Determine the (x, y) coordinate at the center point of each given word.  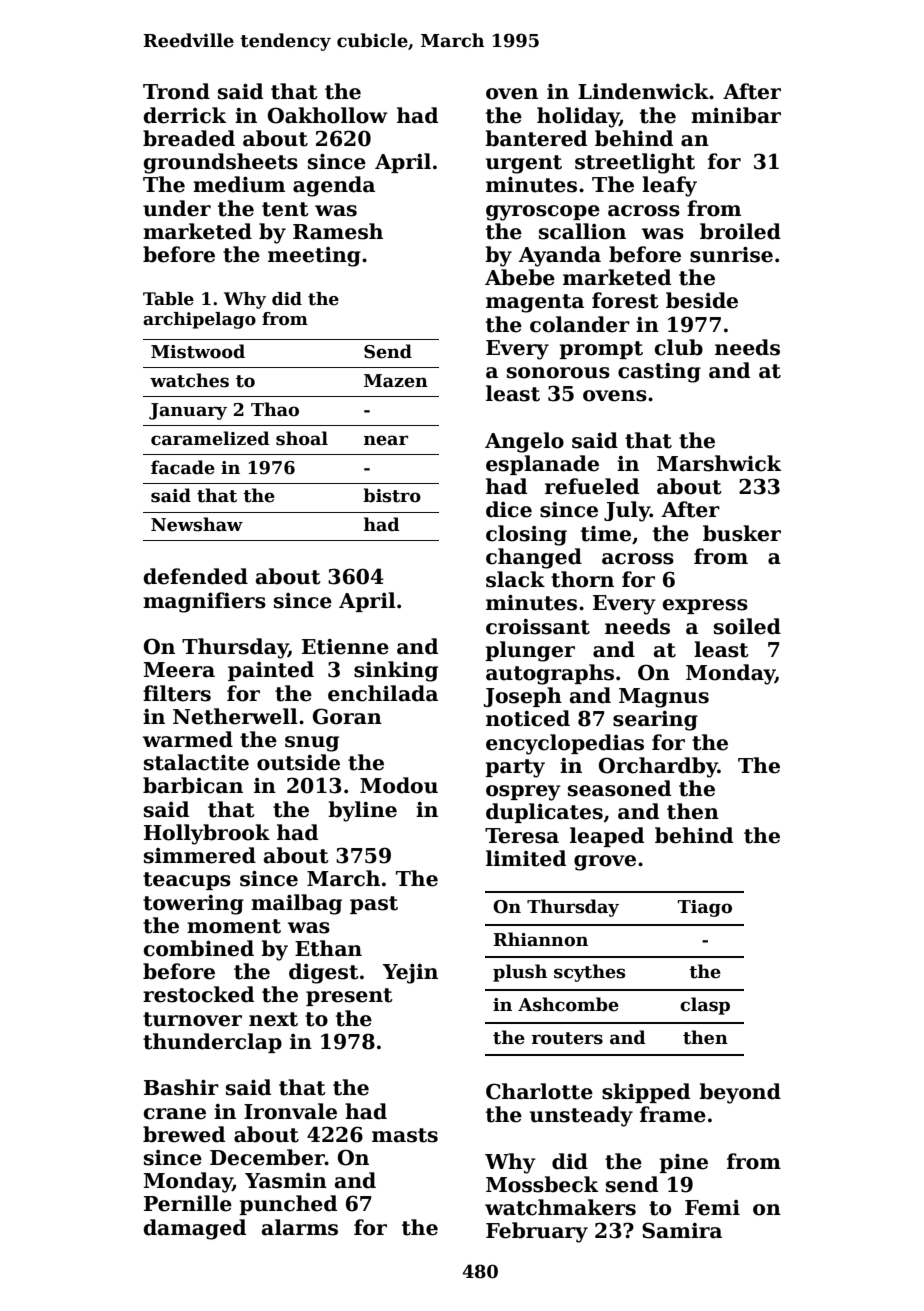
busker (742, 533)
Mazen (396, 381)
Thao (275, 409)
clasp (705, 1006)
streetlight (635, 163)
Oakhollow (328, 115)
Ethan (328, 948)
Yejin (410, 974)
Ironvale (290, 1111)
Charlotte (539, 1091)
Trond (176, 91)
